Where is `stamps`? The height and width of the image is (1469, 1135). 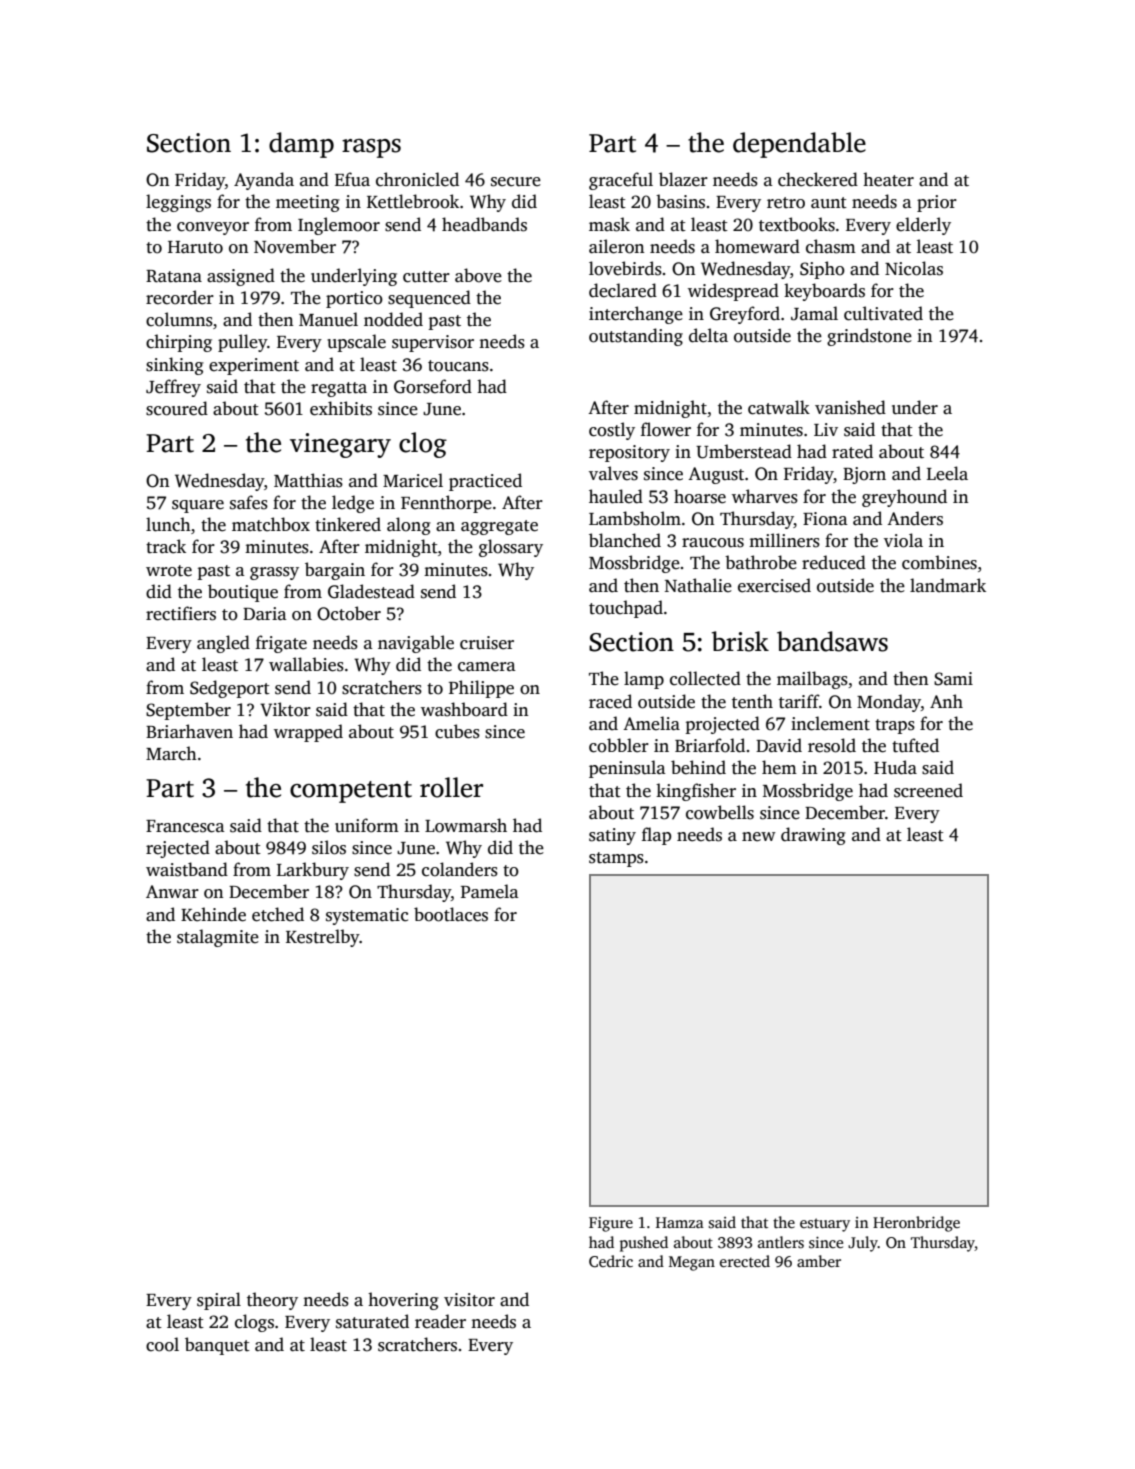 stamps is located at coordinates (616, 859).
